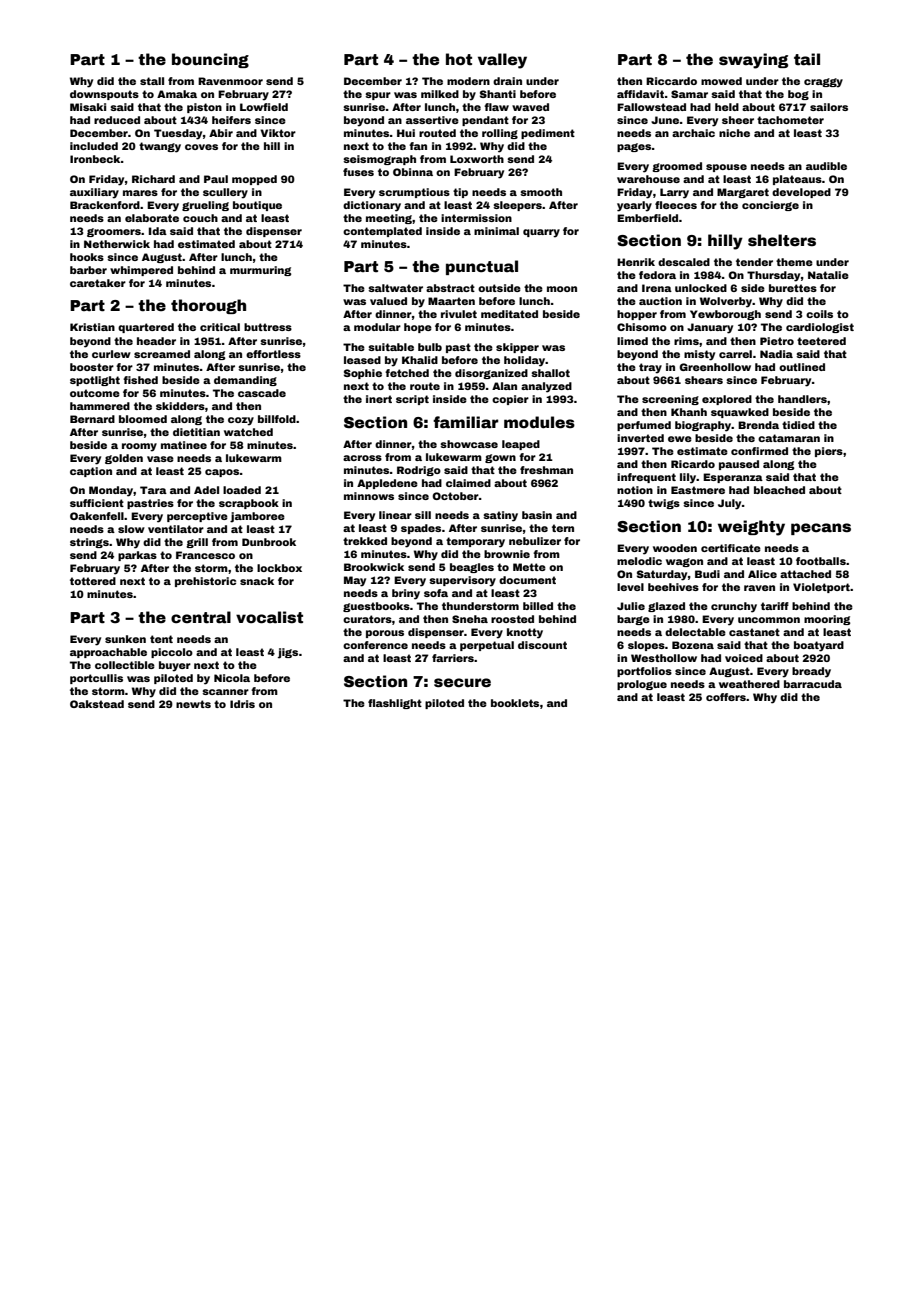 The image size is (924, 1308). What do you see at coordinates (650, 368) in the screenshot?
I see `tray` at bounding box center [650, 368].
